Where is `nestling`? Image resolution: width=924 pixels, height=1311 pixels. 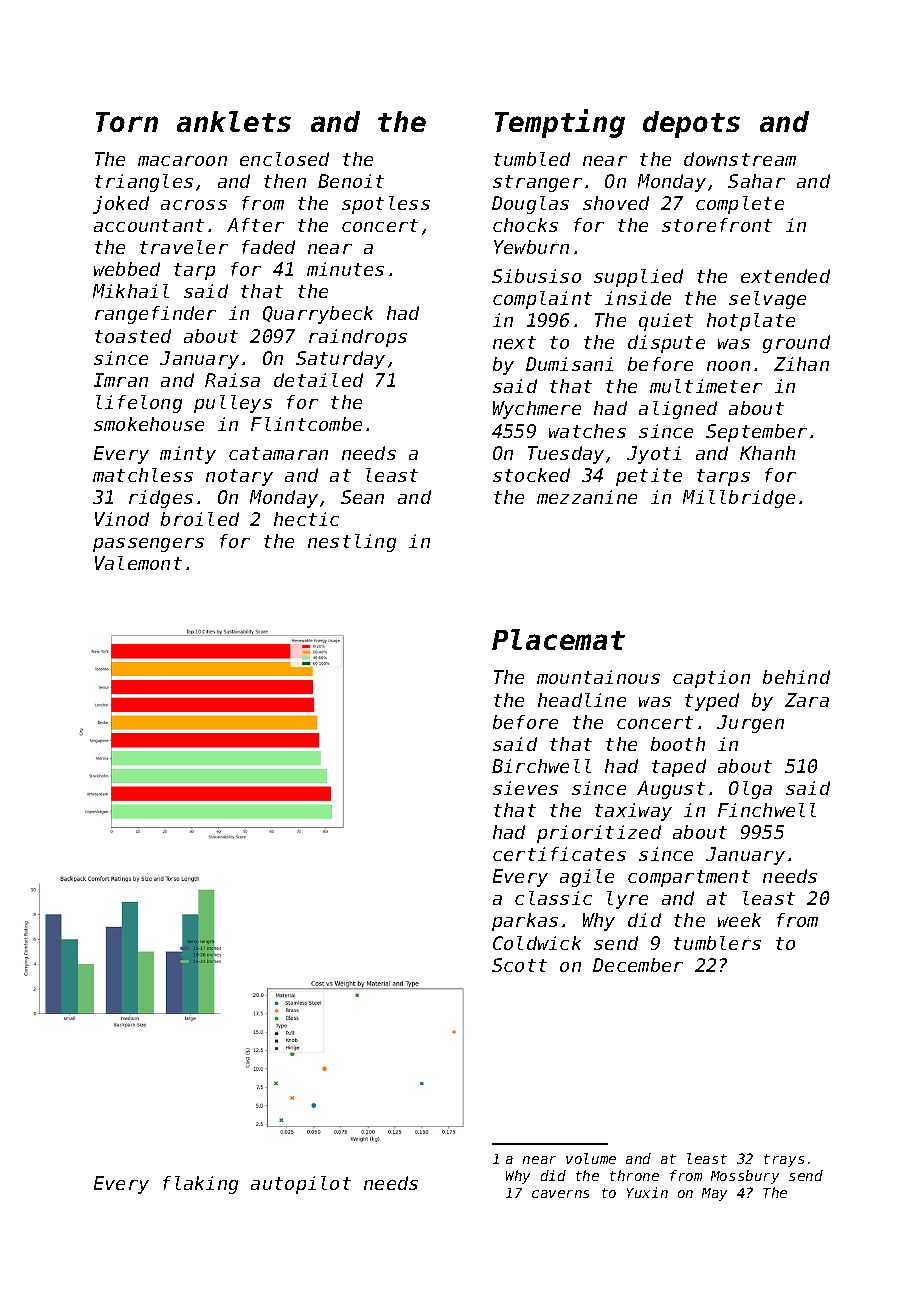 nestling is located at coordinates (352, 543).
